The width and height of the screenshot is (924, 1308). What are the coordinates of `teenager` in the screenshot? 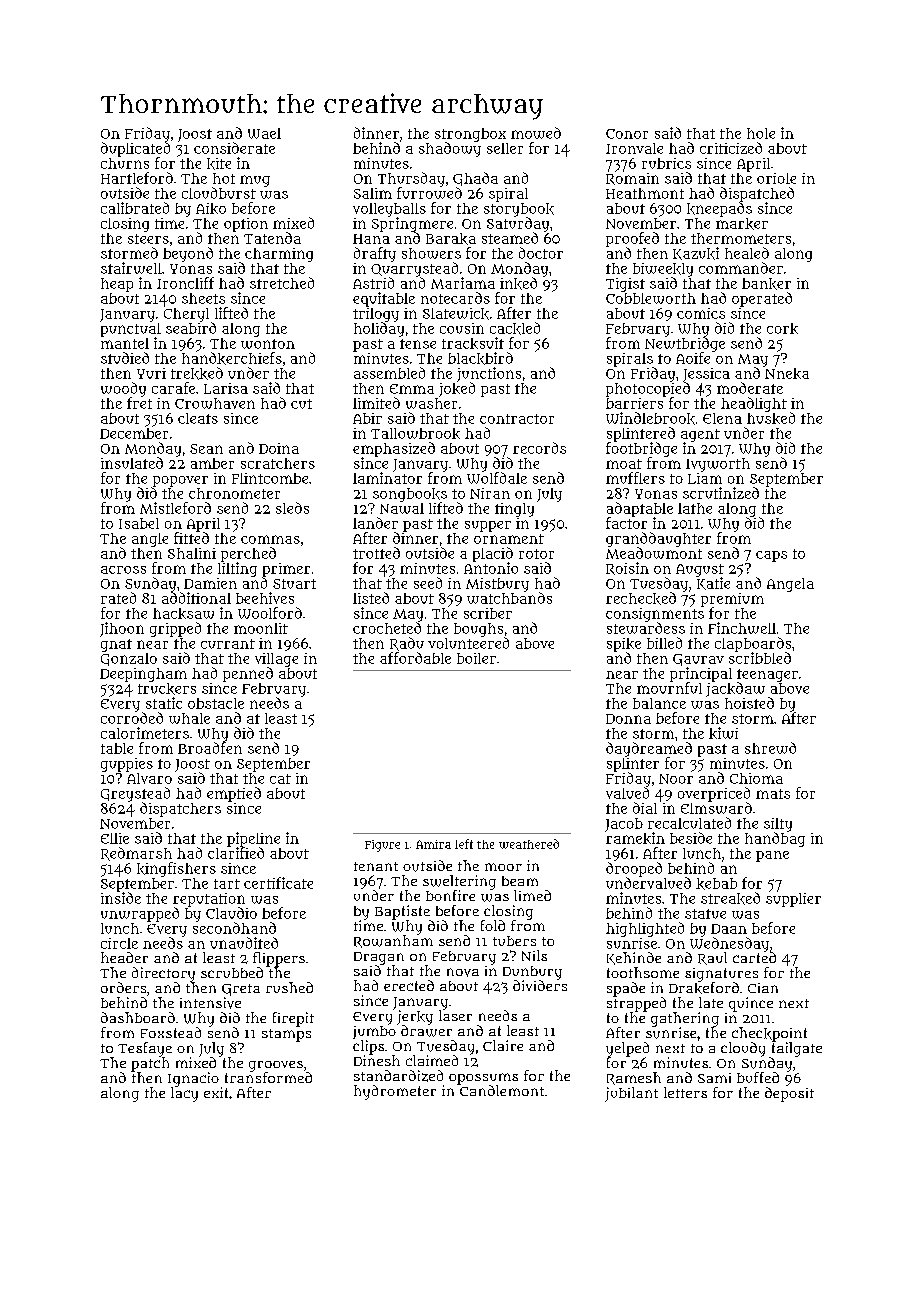 It's located at (767, 675).
